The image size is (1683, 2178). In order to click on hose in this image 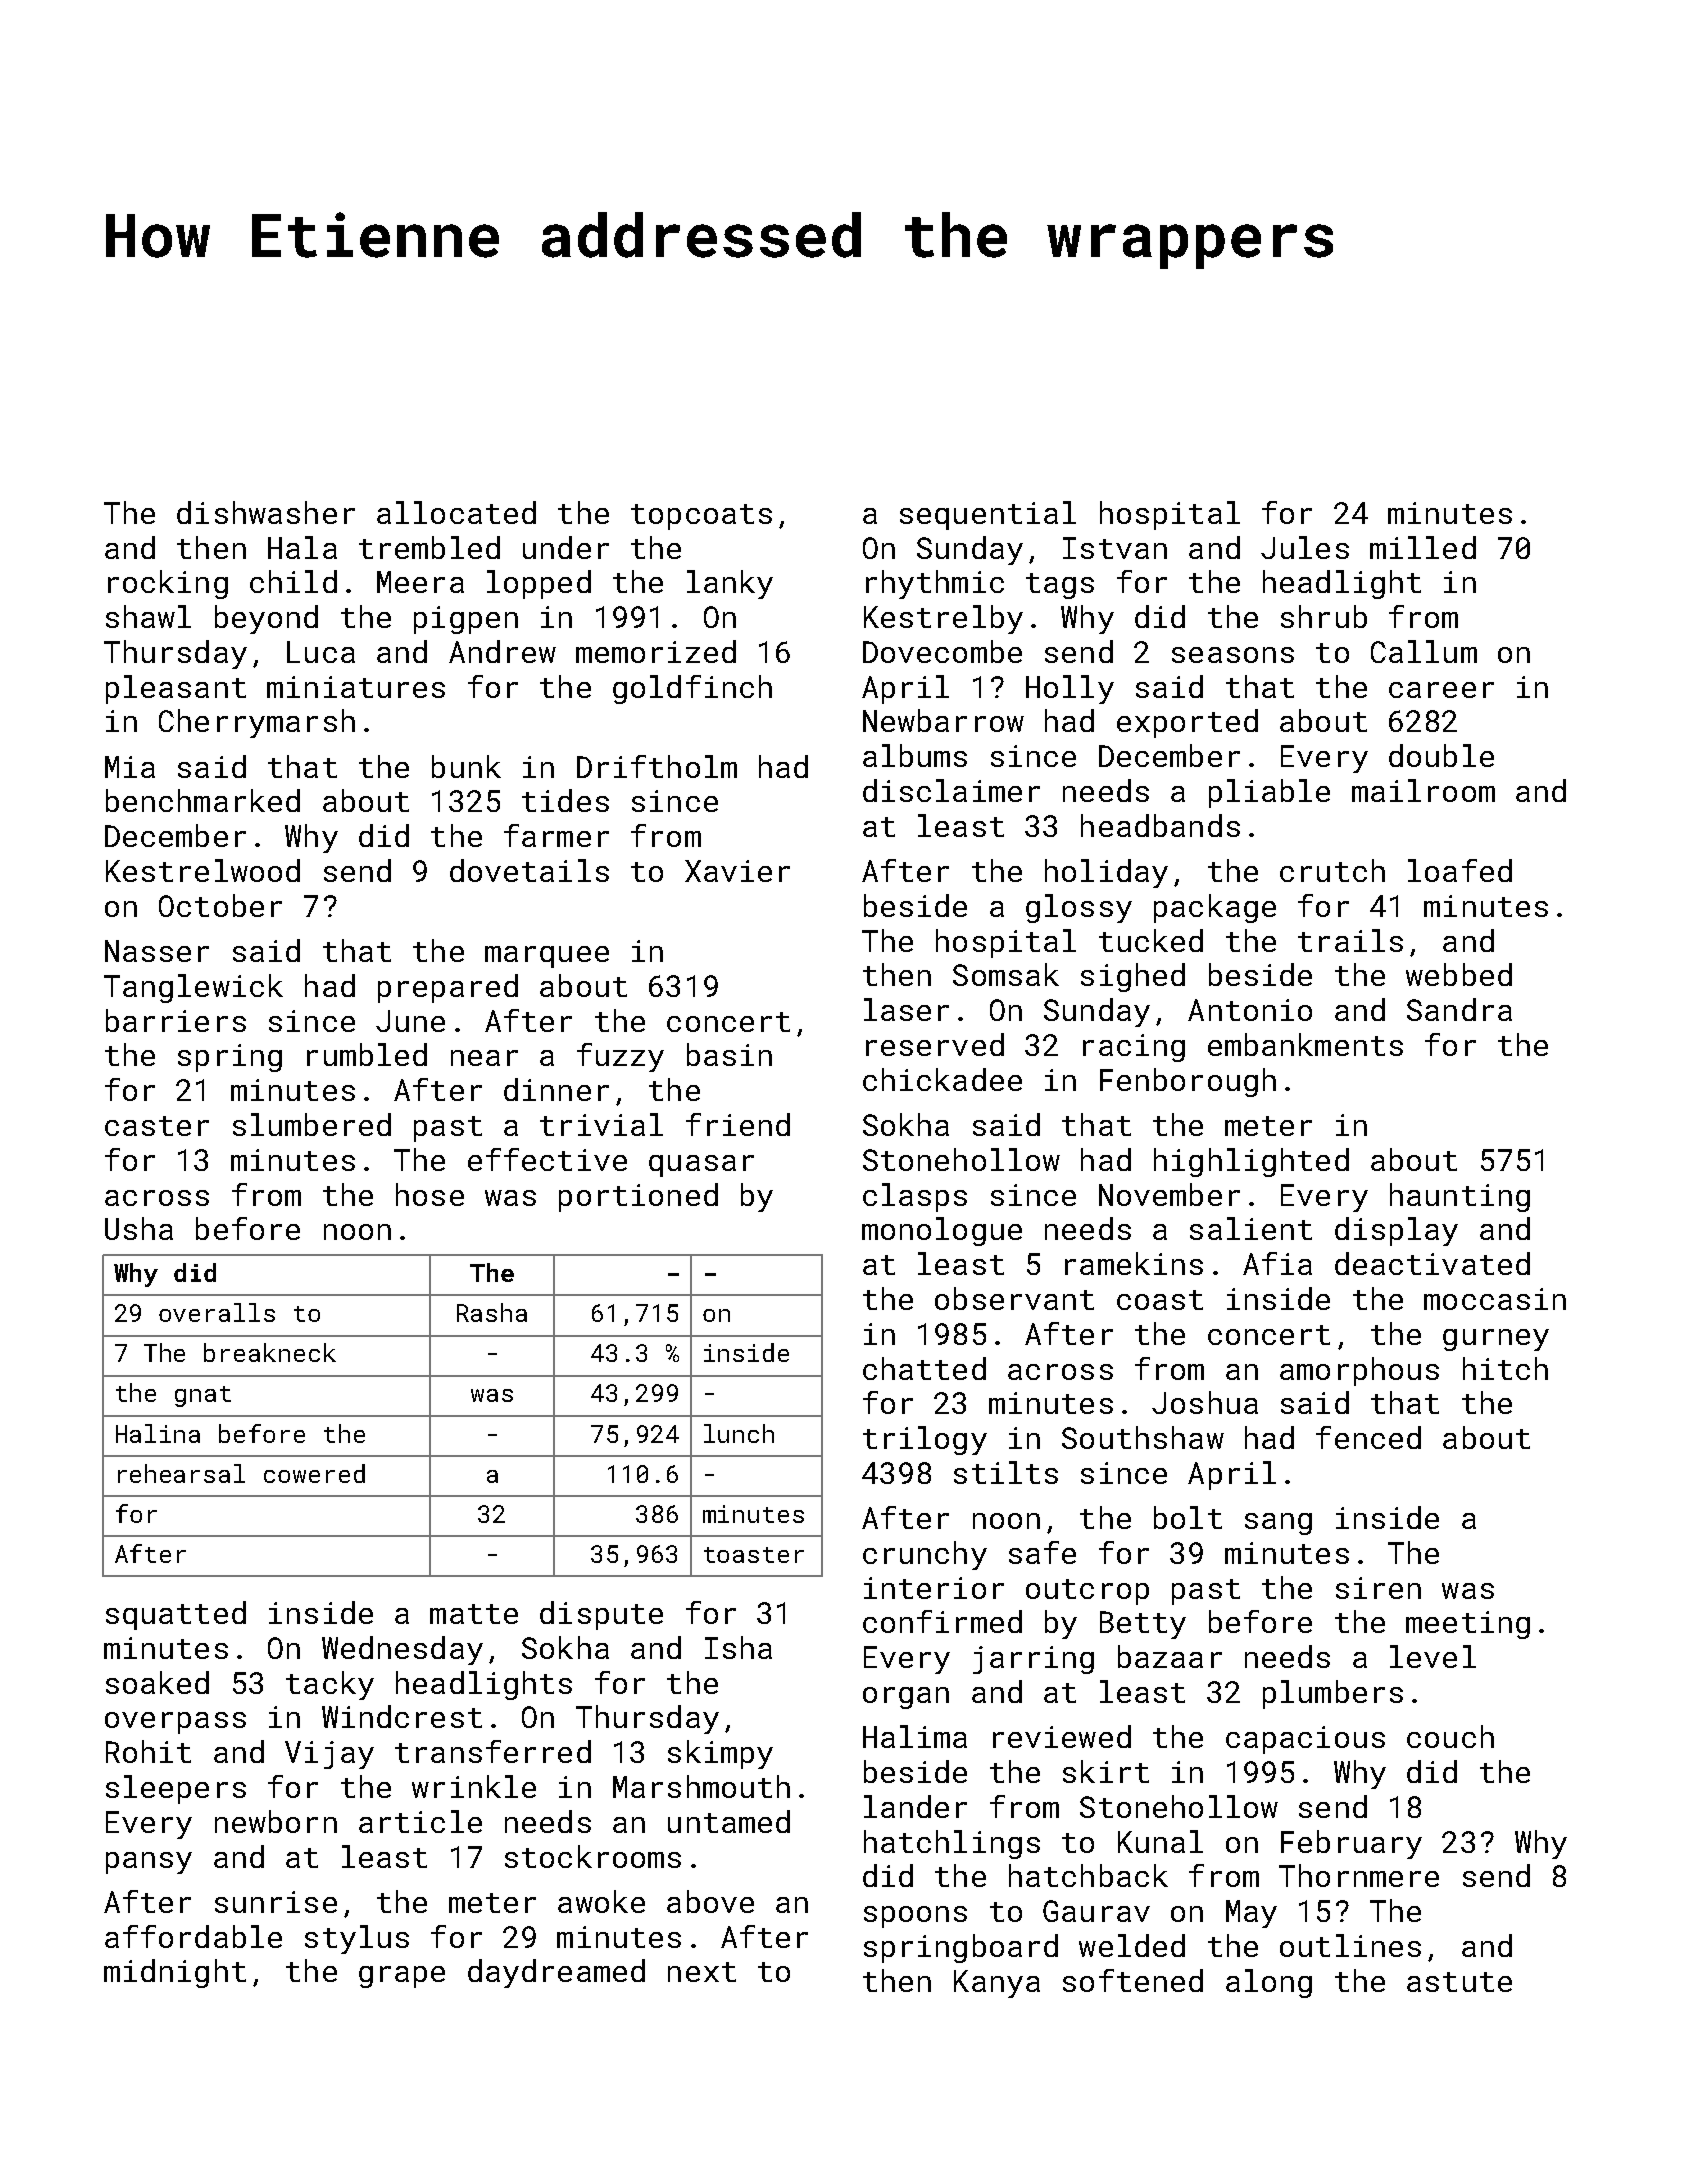, I will do `click(430, 1194)`.
